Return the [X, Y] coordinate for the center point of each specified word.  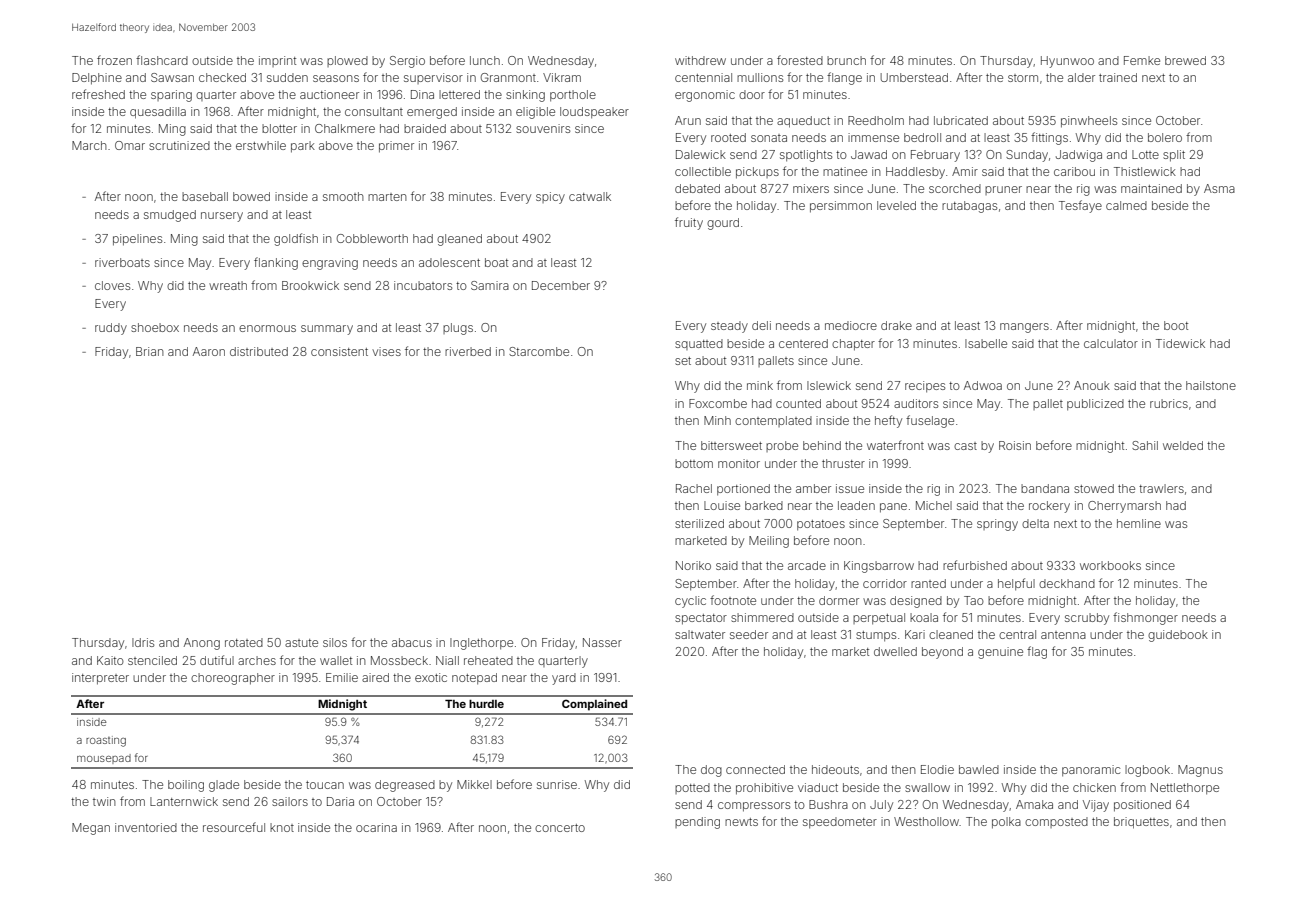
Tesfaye [1080, 206]
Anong [202, 644]
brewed [1185, 60]
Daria [340, 801]
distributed [259, 351]
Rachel [694, 488]
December [561, 285]
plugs [458, 329]
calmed [1126, 205]
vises [386, 351]
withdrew [700, 60]
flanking [276, 263]
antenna [1063, 635]
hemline [1139, 523]
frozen [114, 60]
